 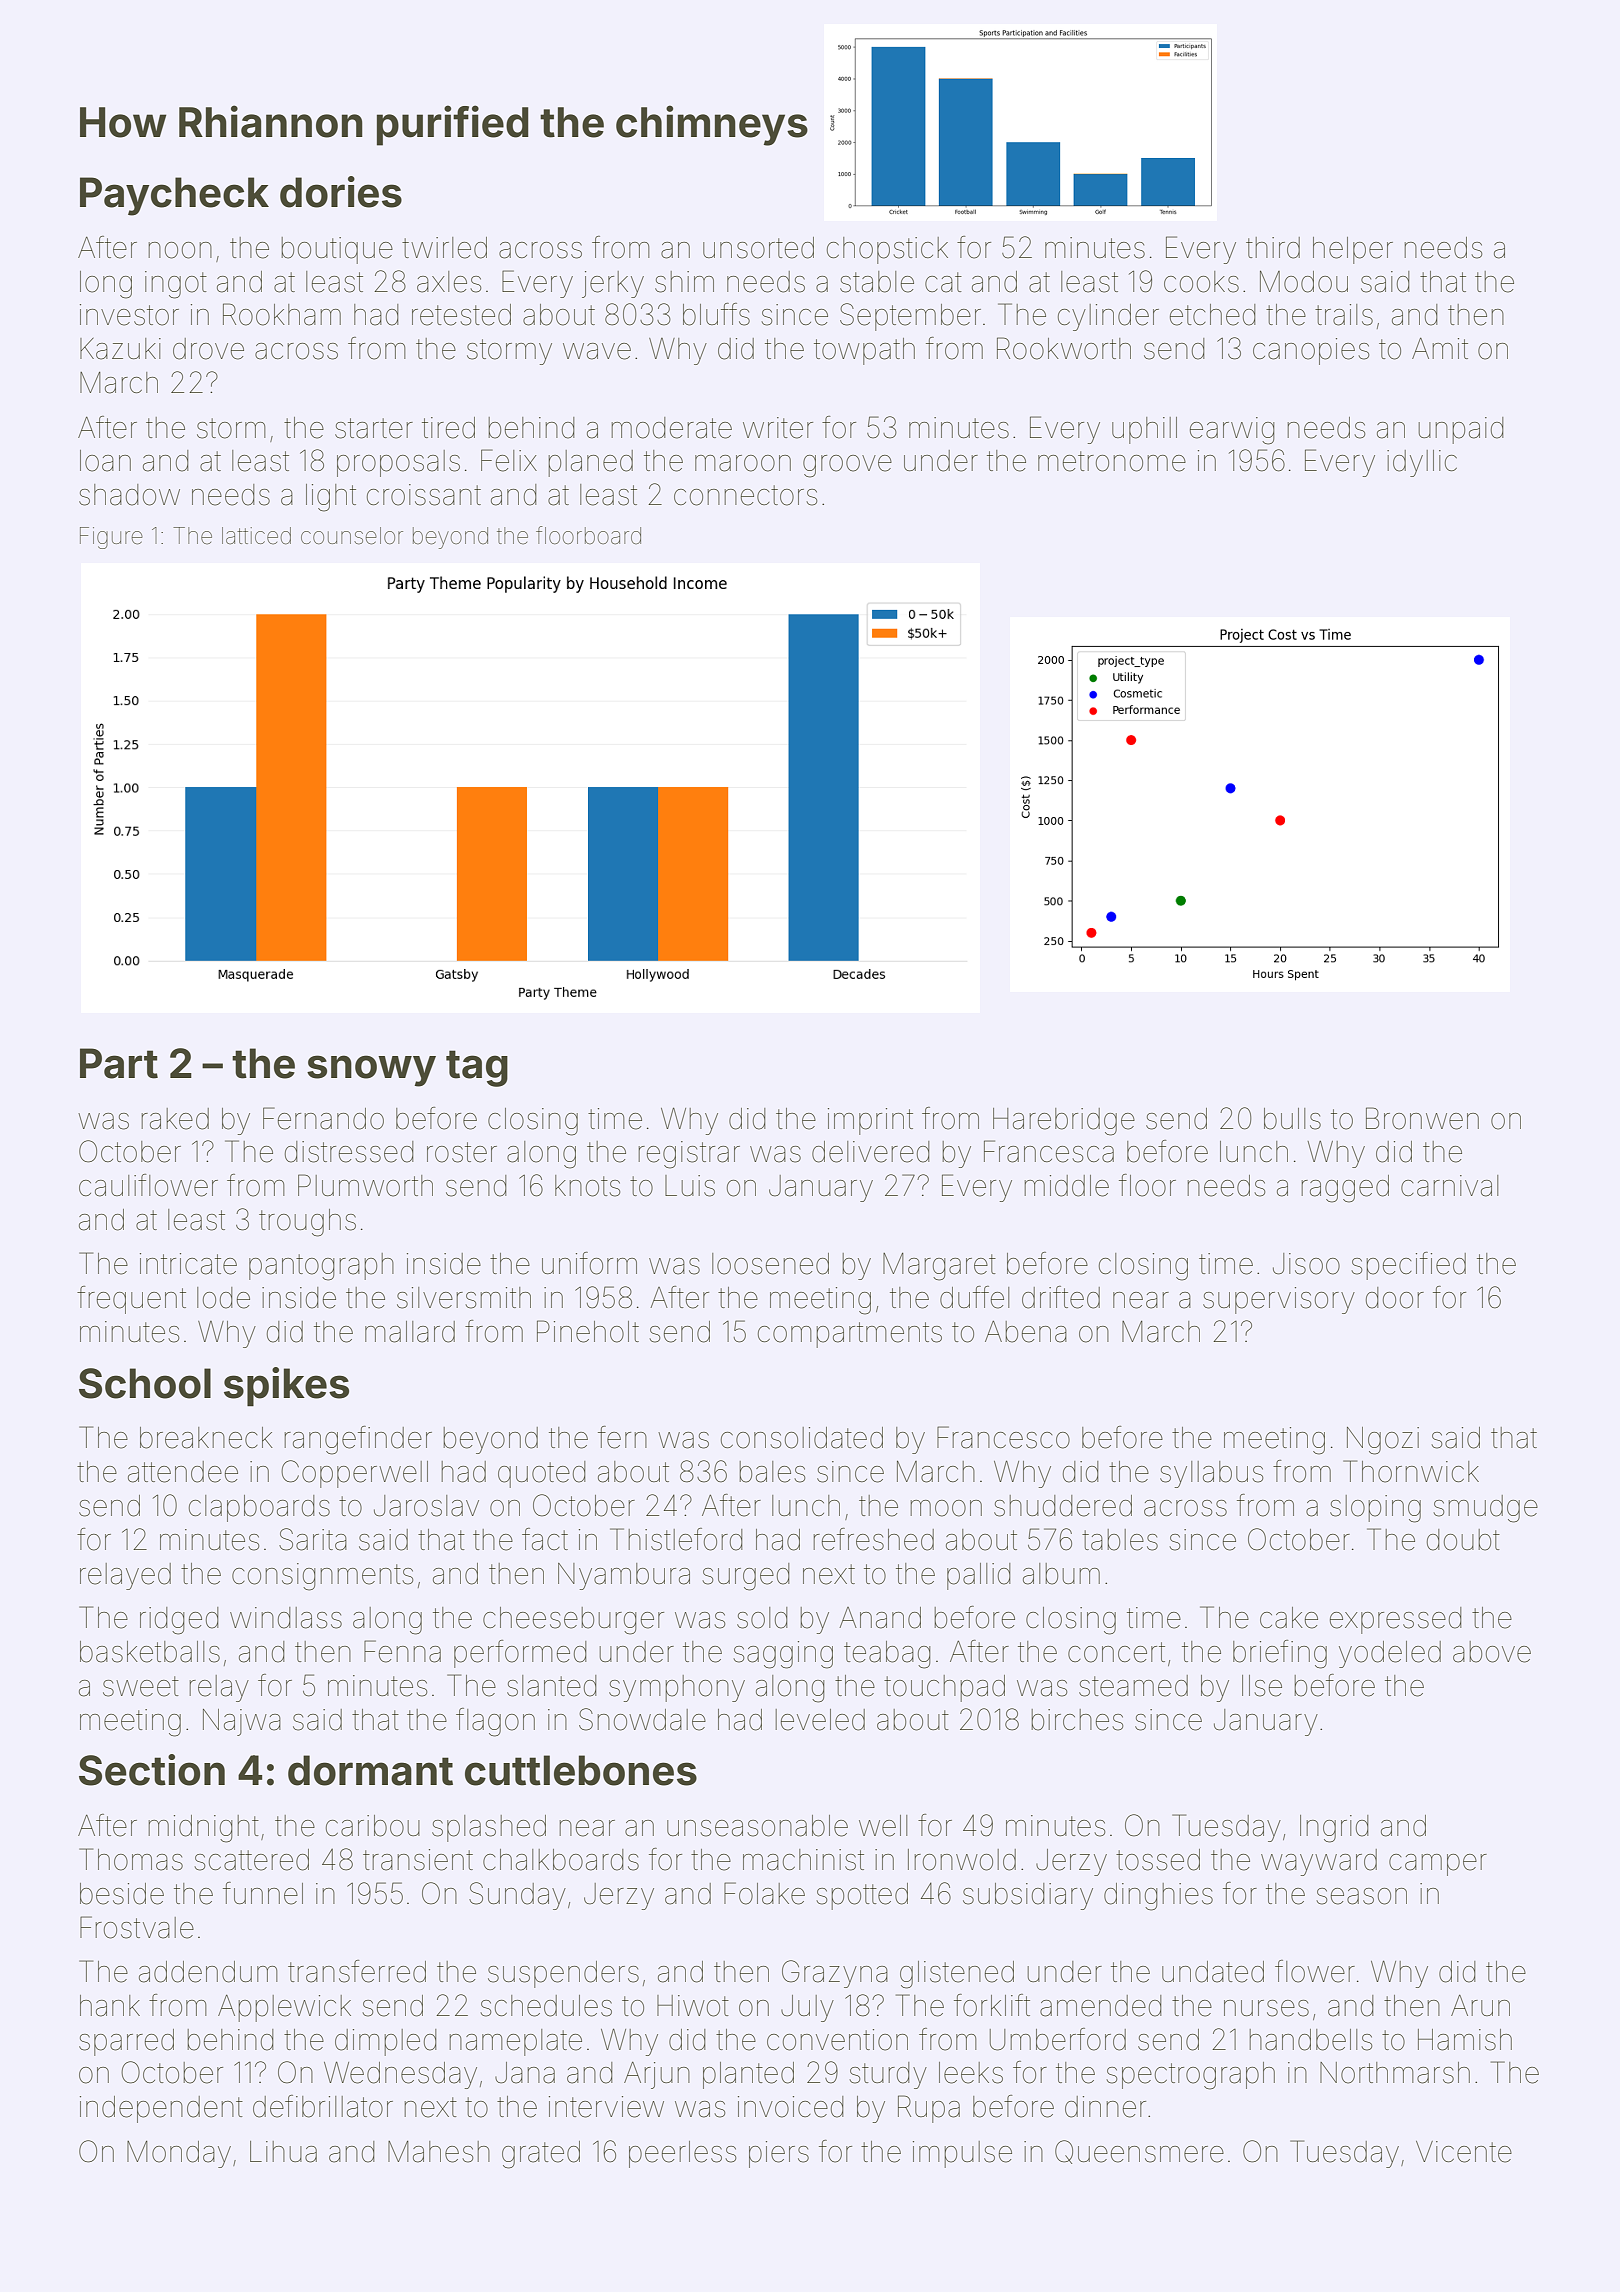 What do you see at coordinates (1464, 2152) in the screenshot?
I see `Vicente` at bounding box center [1464, 2152].
